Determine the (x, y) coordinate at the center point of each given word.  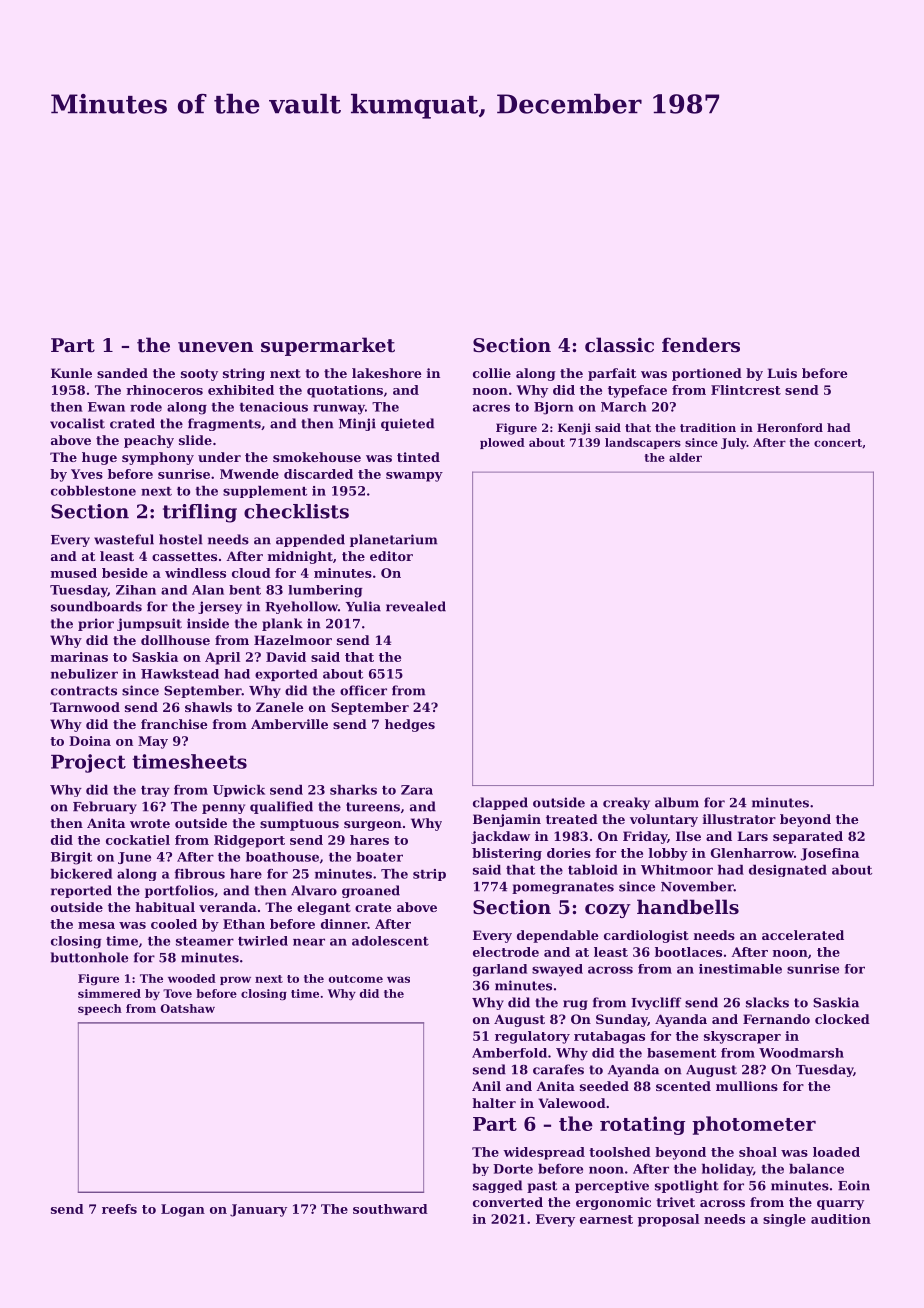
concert (838, 443)
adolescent (390, 941)
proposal (668, 1220)
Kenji (574, 429)
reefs (119, 1209)
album (677, 802)
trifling (200, 513)
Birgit (71, 858)
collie (492, 373)
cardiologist (646, 936)
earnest (606, 1219)
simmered (109, 993)
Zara (417, 790)
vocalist (77, 423)
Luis (782, 373)
